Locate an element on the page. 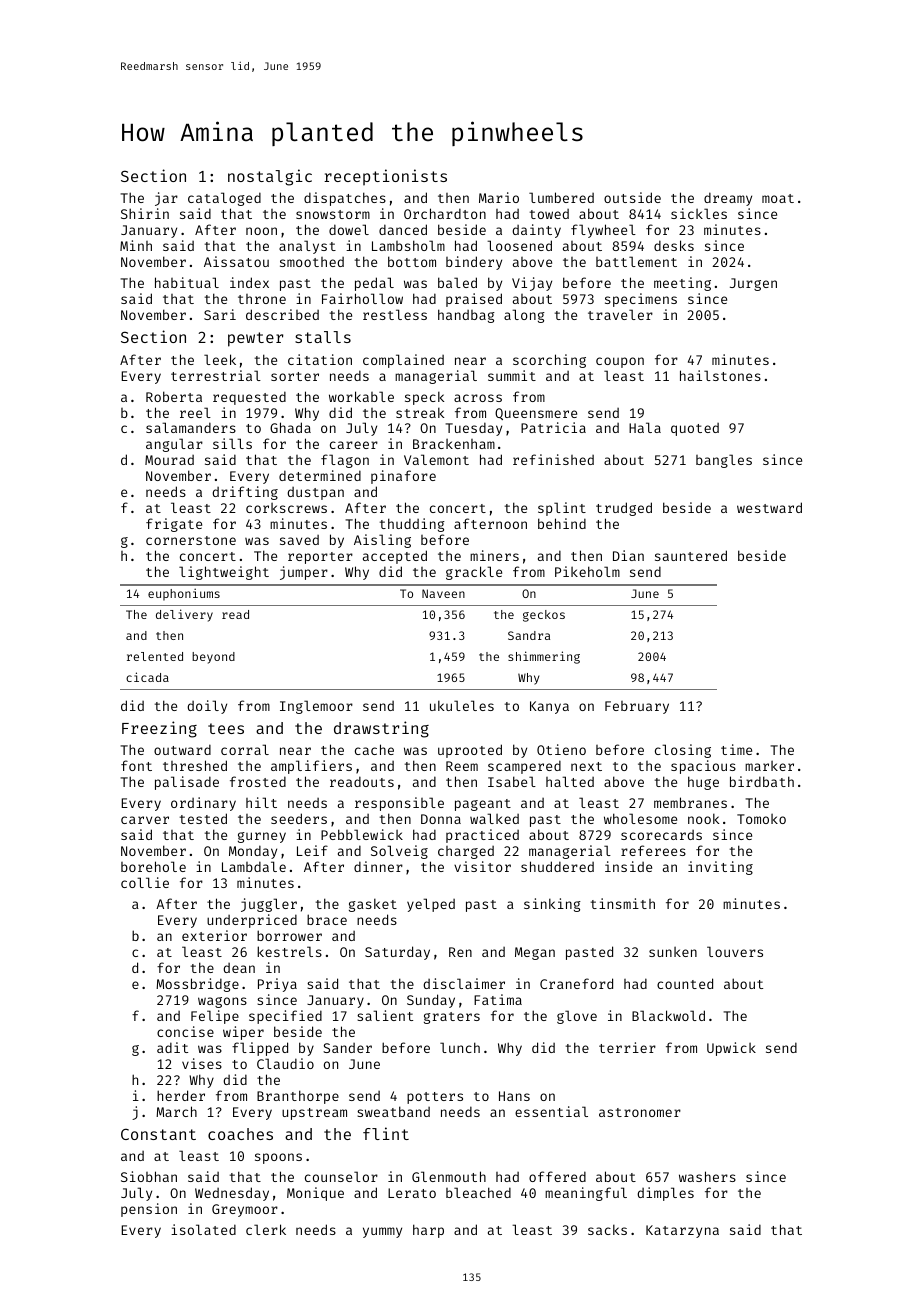 This document has width=924, height=1314. handbag is located at coordinates (466, 316).
